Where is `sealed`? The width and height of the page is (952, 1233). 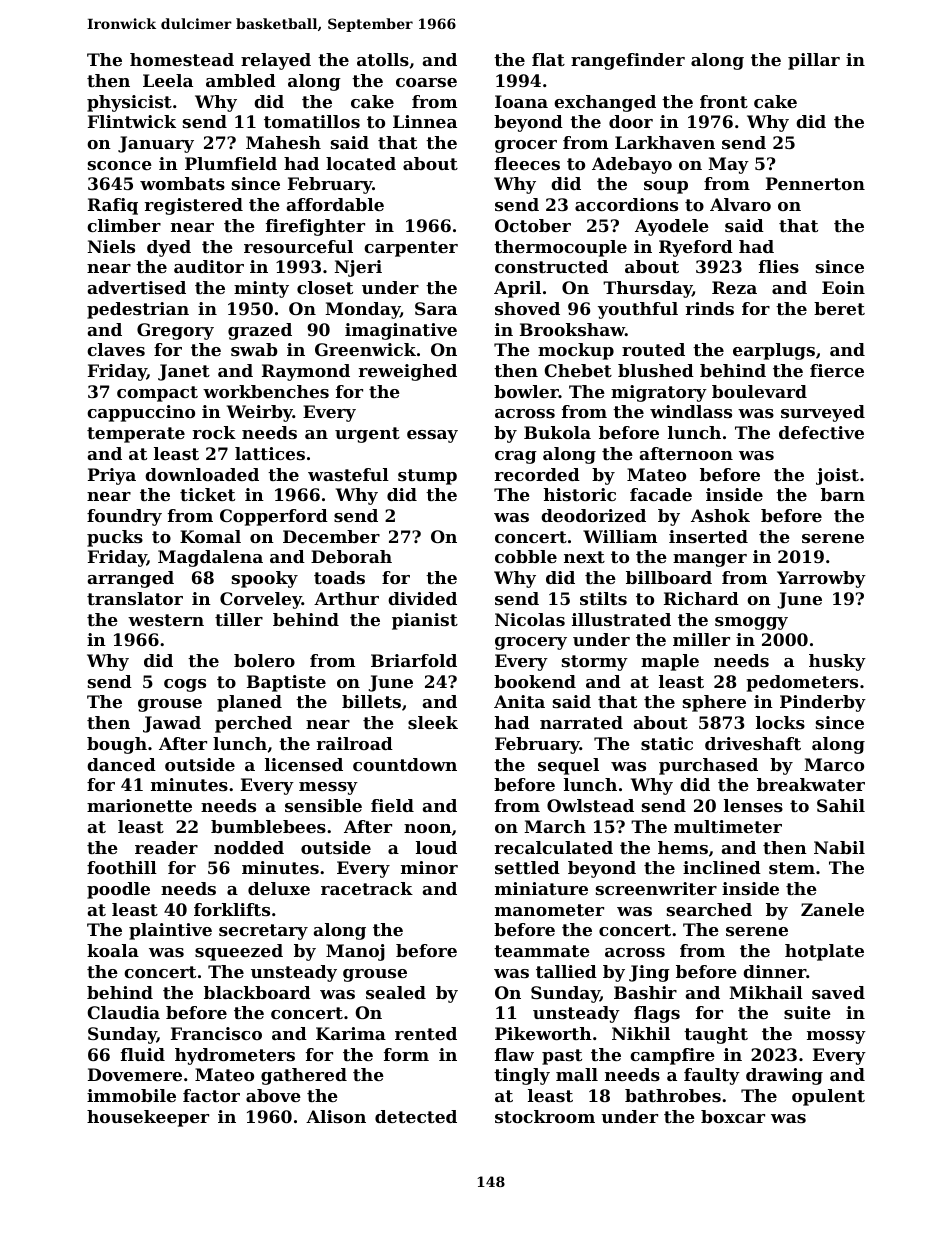 sealed is located at coordinates (396, 992).
